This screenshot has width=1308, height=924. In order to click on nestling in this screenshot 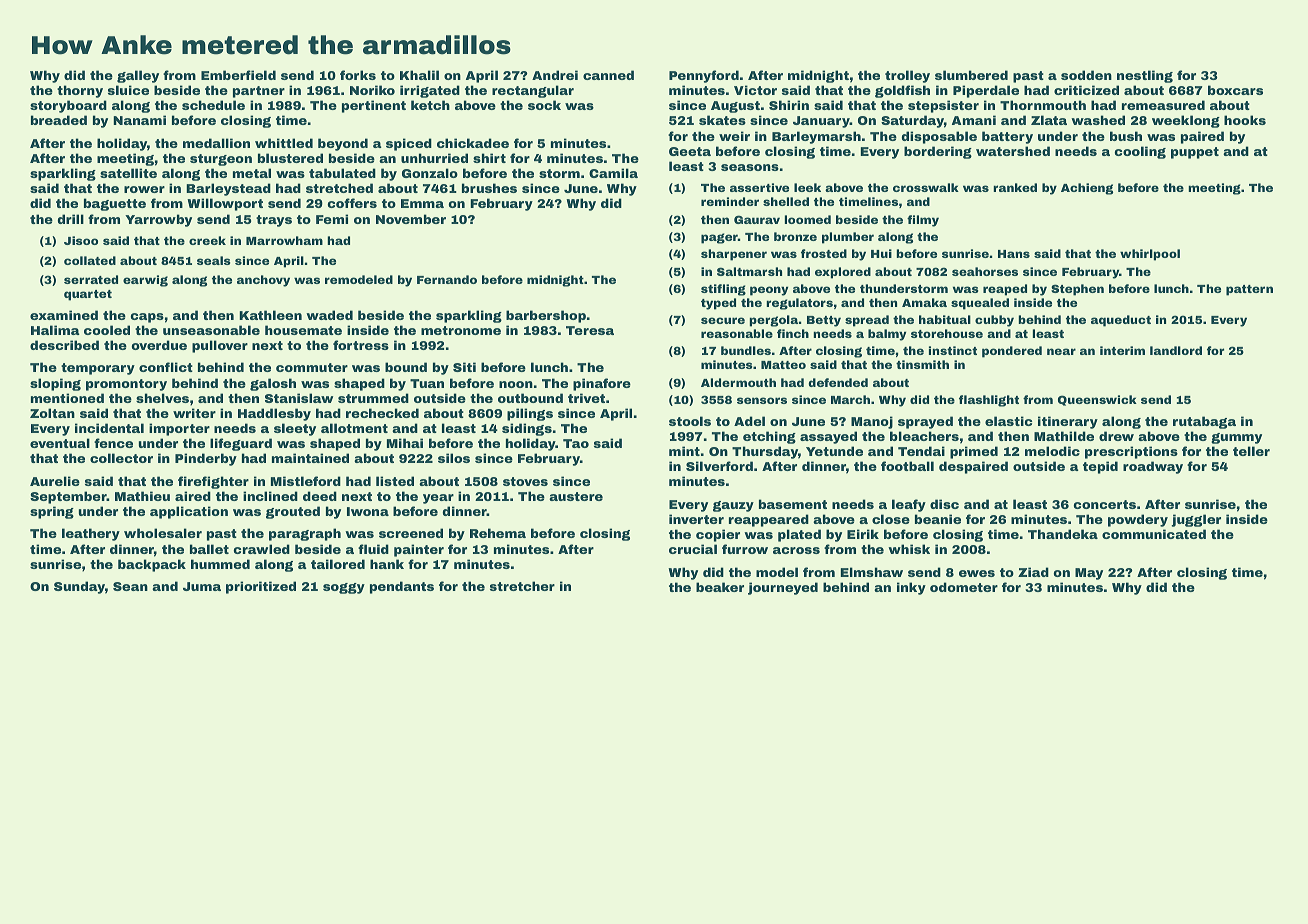, I will do `click(1145, 76)`.
